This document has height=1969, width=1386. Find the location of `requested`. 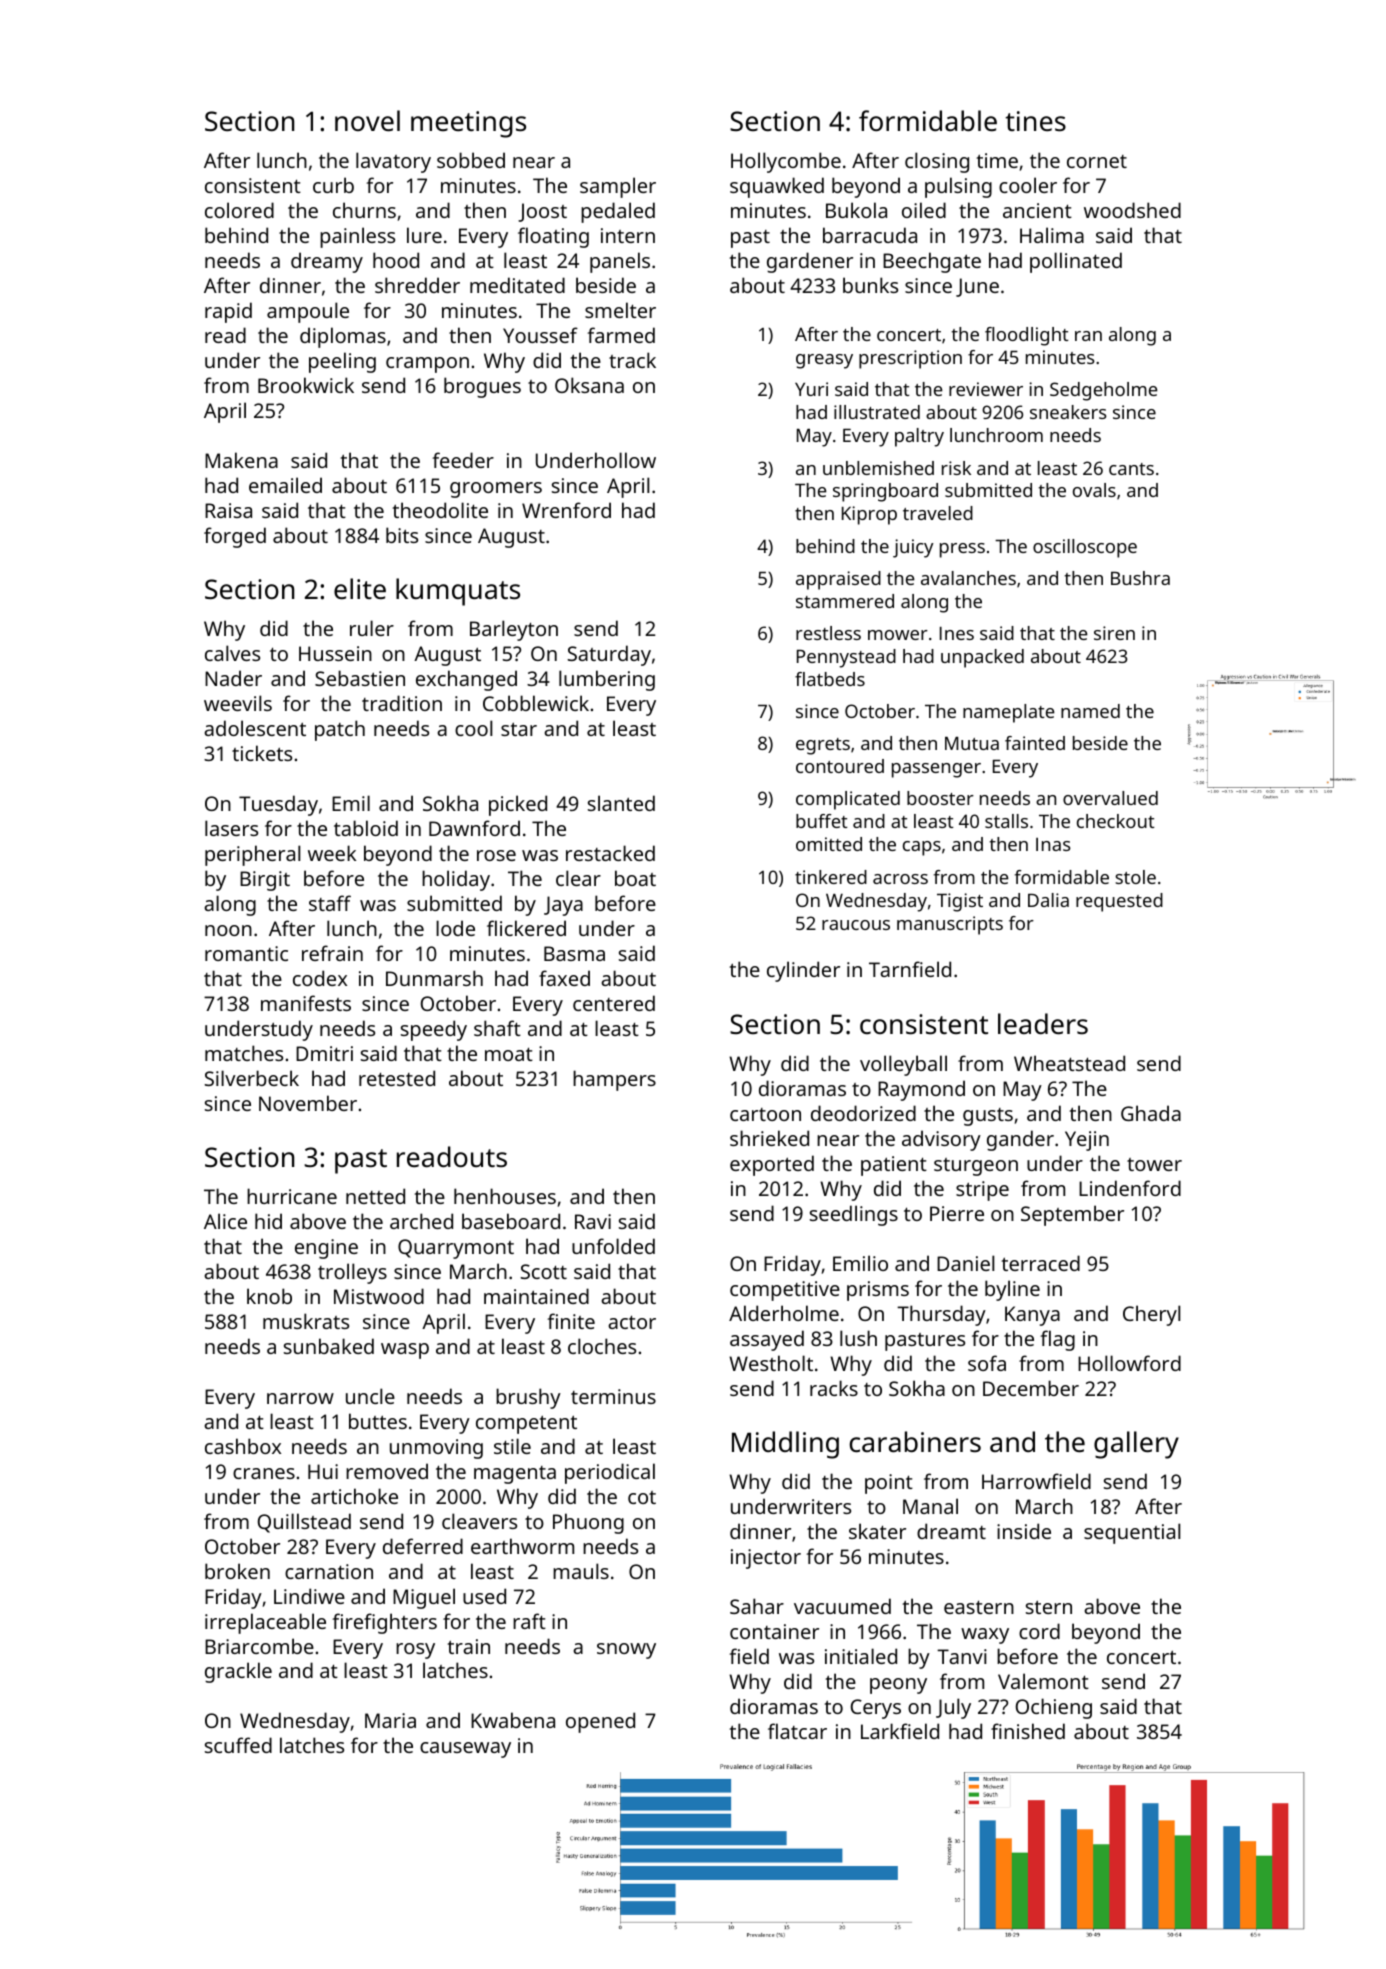

requested is located at coordinates (1119, 902).
